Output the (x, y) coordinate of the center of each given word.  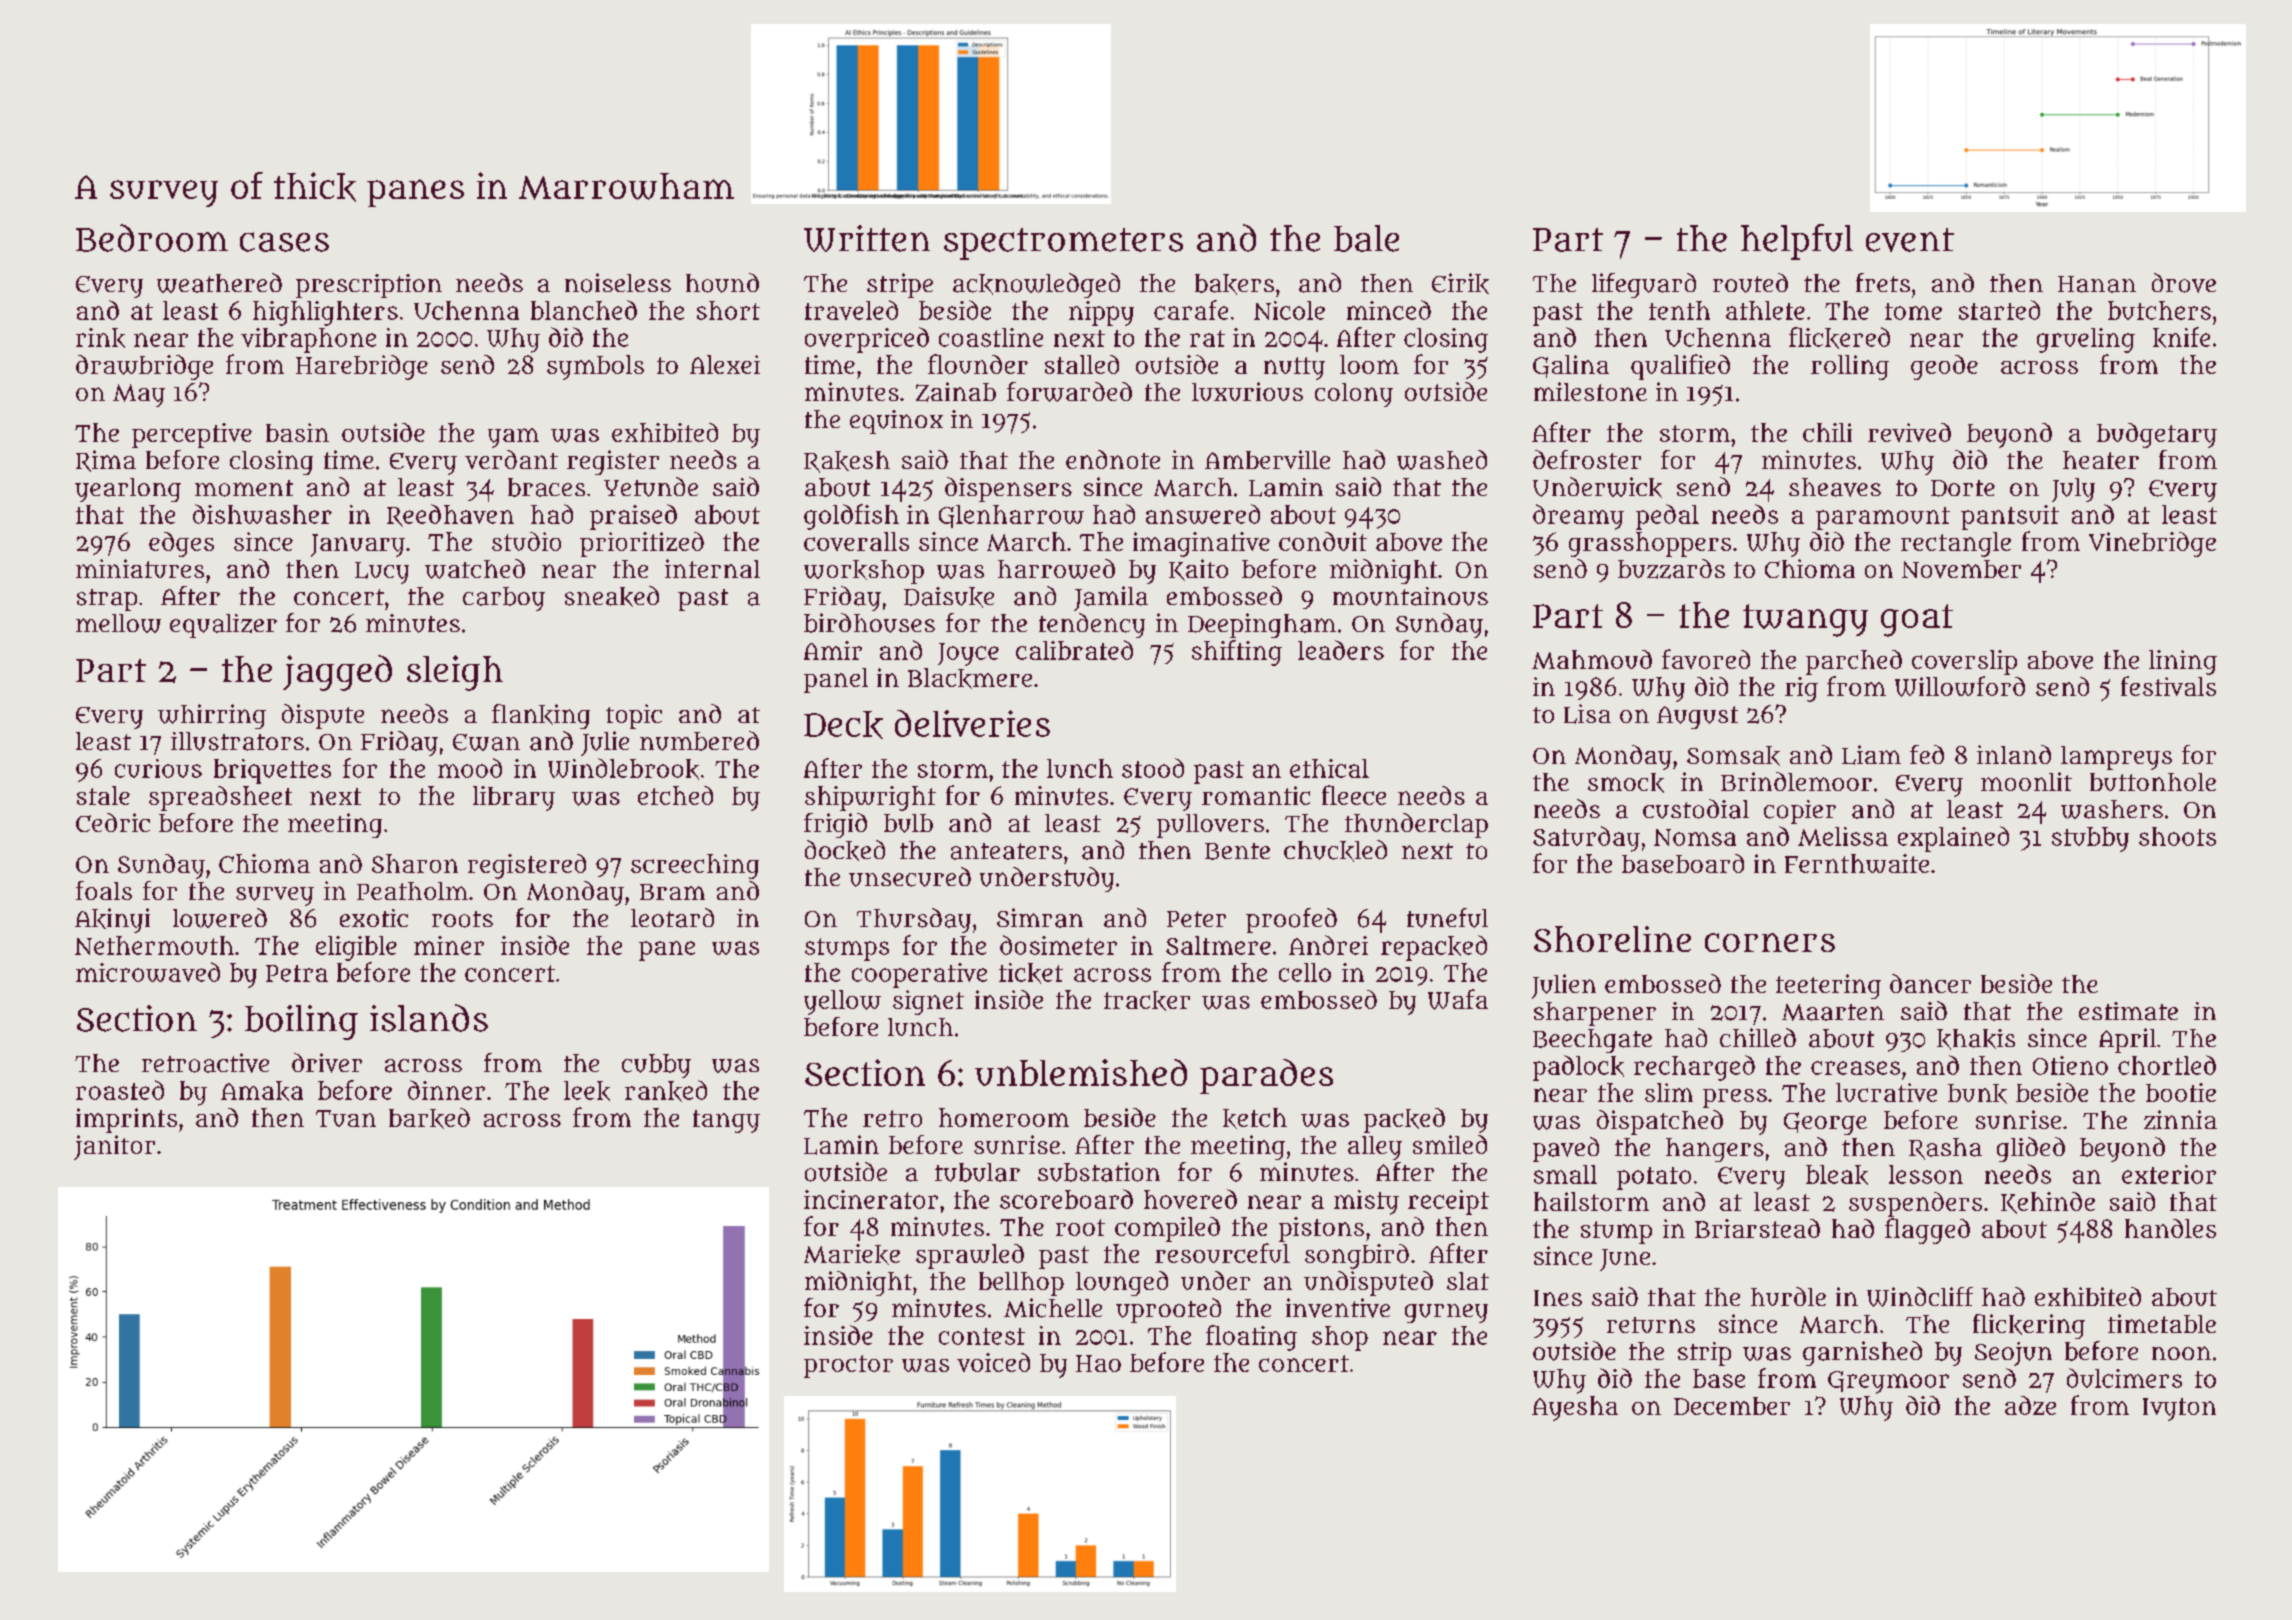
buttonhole (2153, 782)
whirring (212, 716)
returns (1651, 1325)
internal (712, 568)
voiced (993, 1362)
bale (1366, 238)
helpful (1797, 242)
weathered (219, 283)
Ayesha (1575, 1408)
